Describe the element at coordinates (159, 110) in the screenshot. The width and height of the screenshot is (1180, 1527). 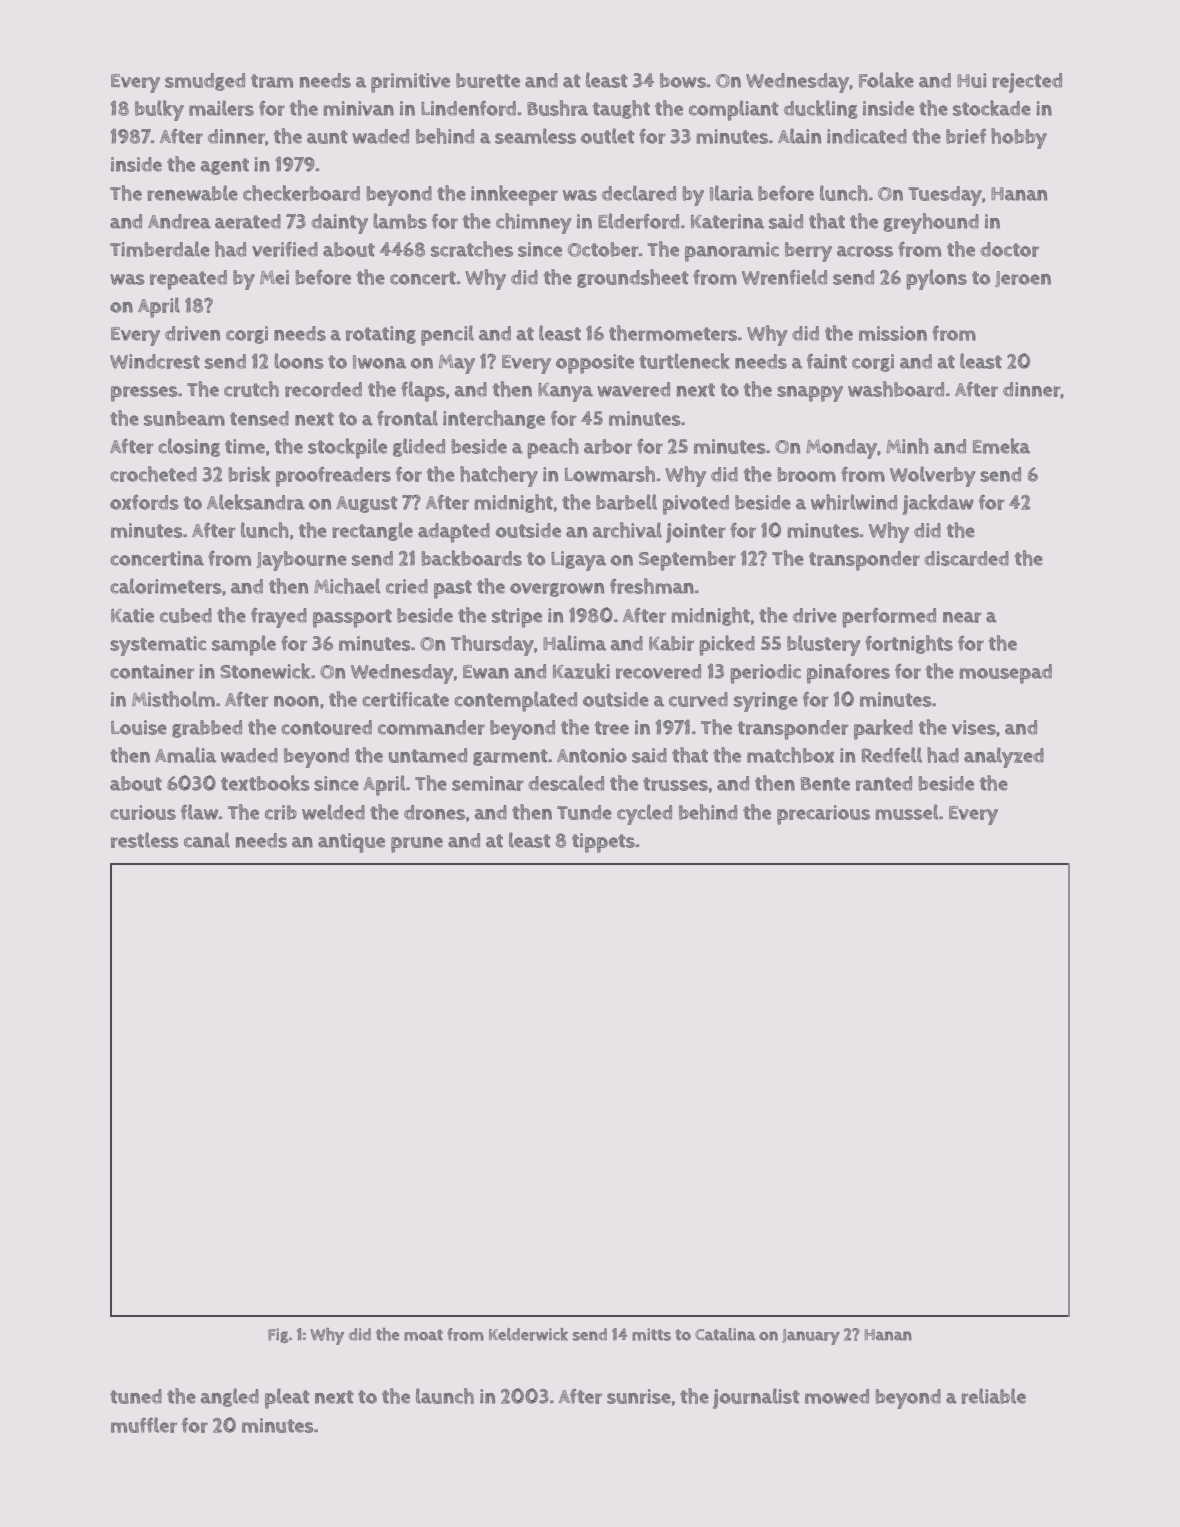
I see `bulky` at that location.
